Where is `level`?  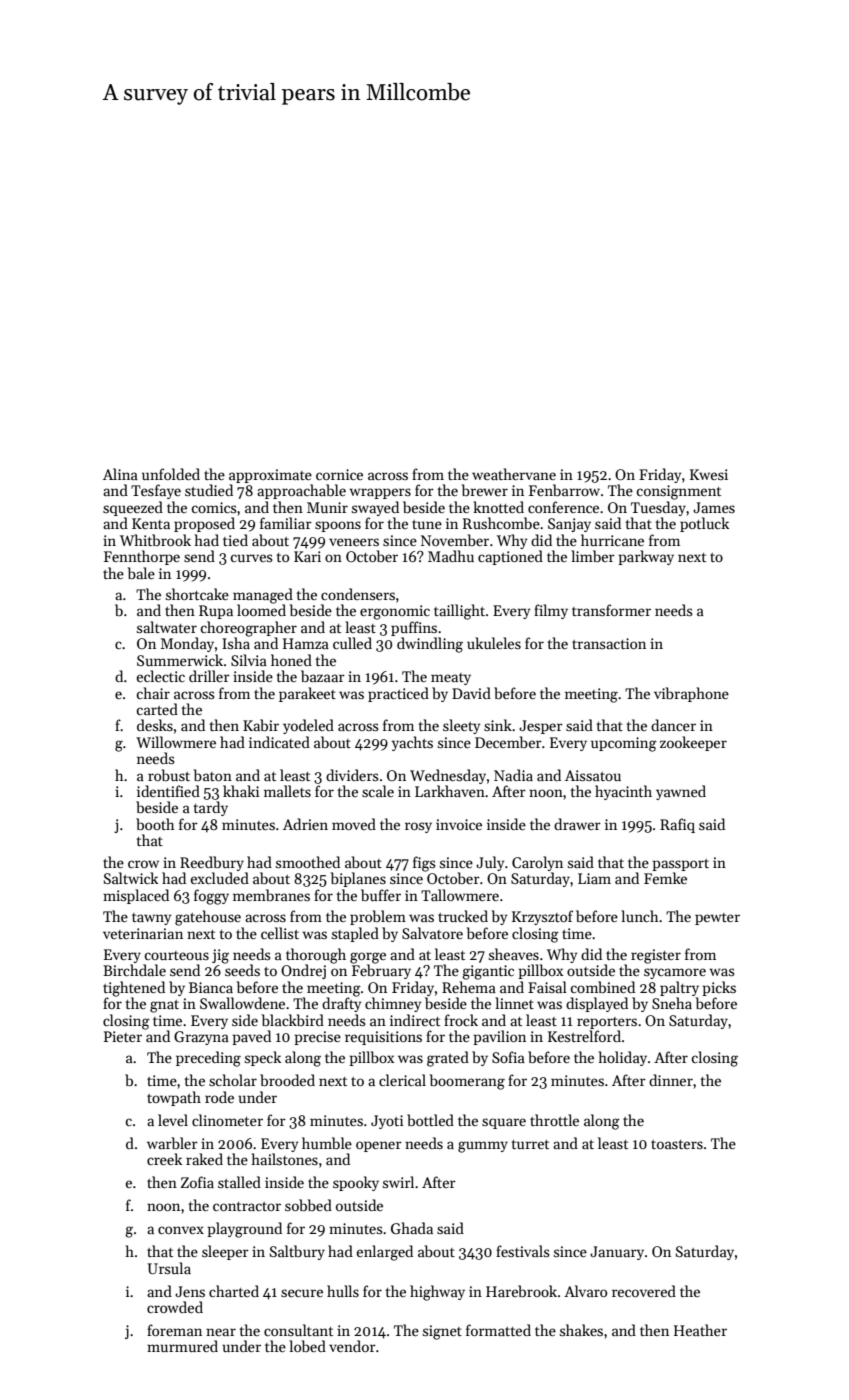
level is located at coordinates (173, 1120).
